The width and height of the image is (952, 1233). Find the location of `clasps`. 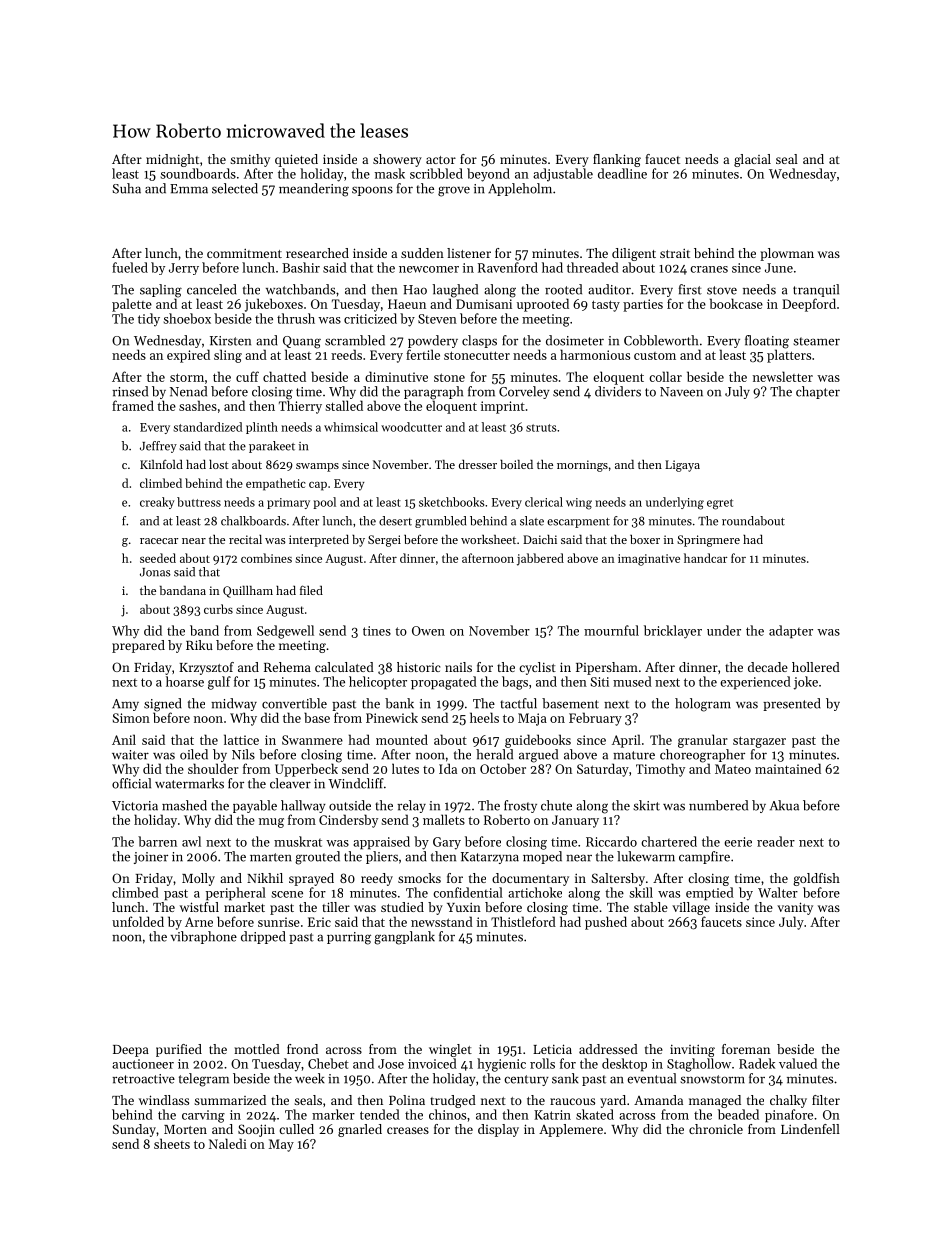

clasps is located at coordinates (479, 341).
